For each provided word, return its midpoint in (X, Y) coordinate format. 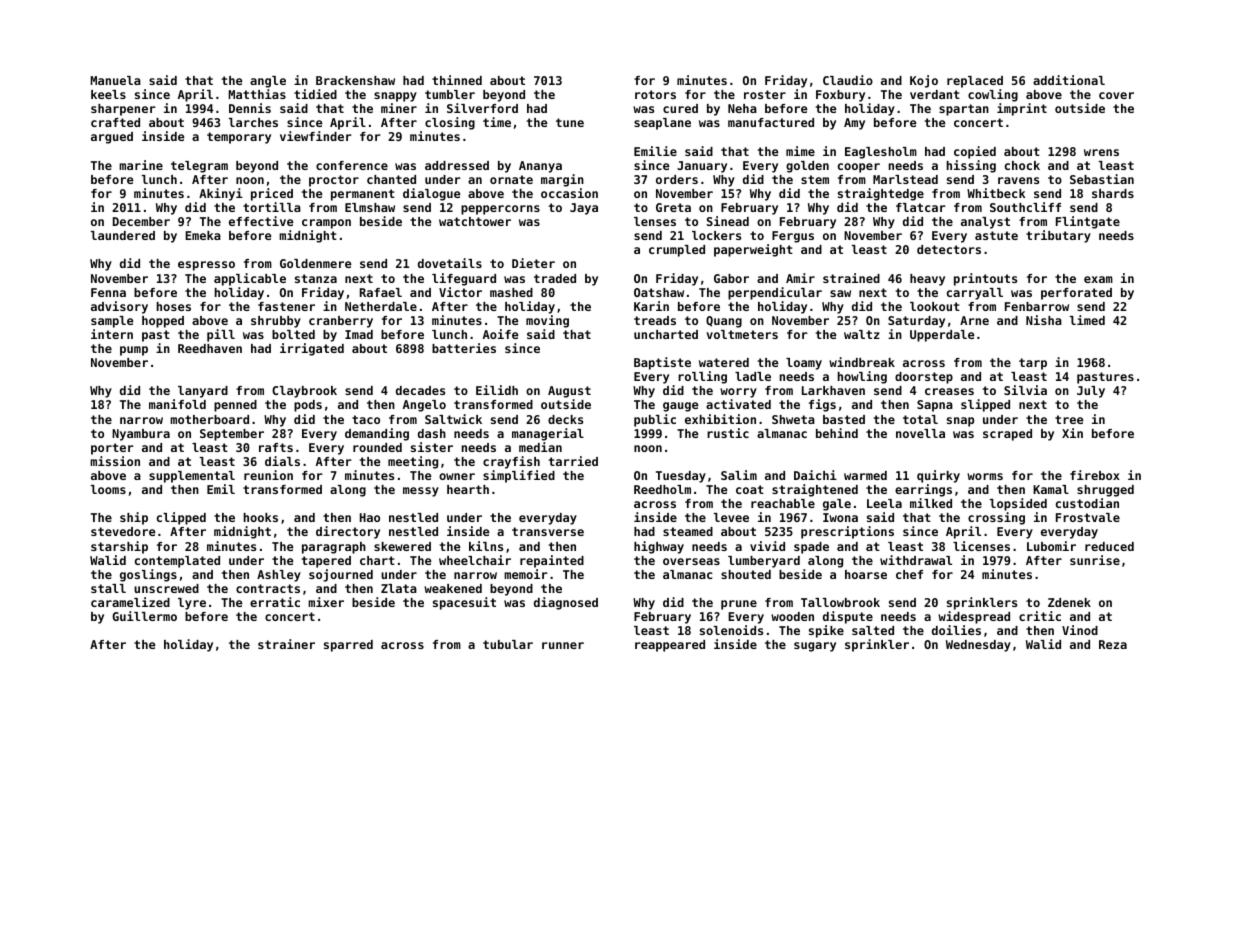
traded (555, 278)
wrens (1101, 152)
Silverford (482, 108)
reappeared (670, 646)
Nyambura (141, 435)
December (141, 221)
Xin (1072, 433)
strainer (286, 644)
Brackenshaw (355, 80)
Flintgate (1088, 222)
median (540, 447)
